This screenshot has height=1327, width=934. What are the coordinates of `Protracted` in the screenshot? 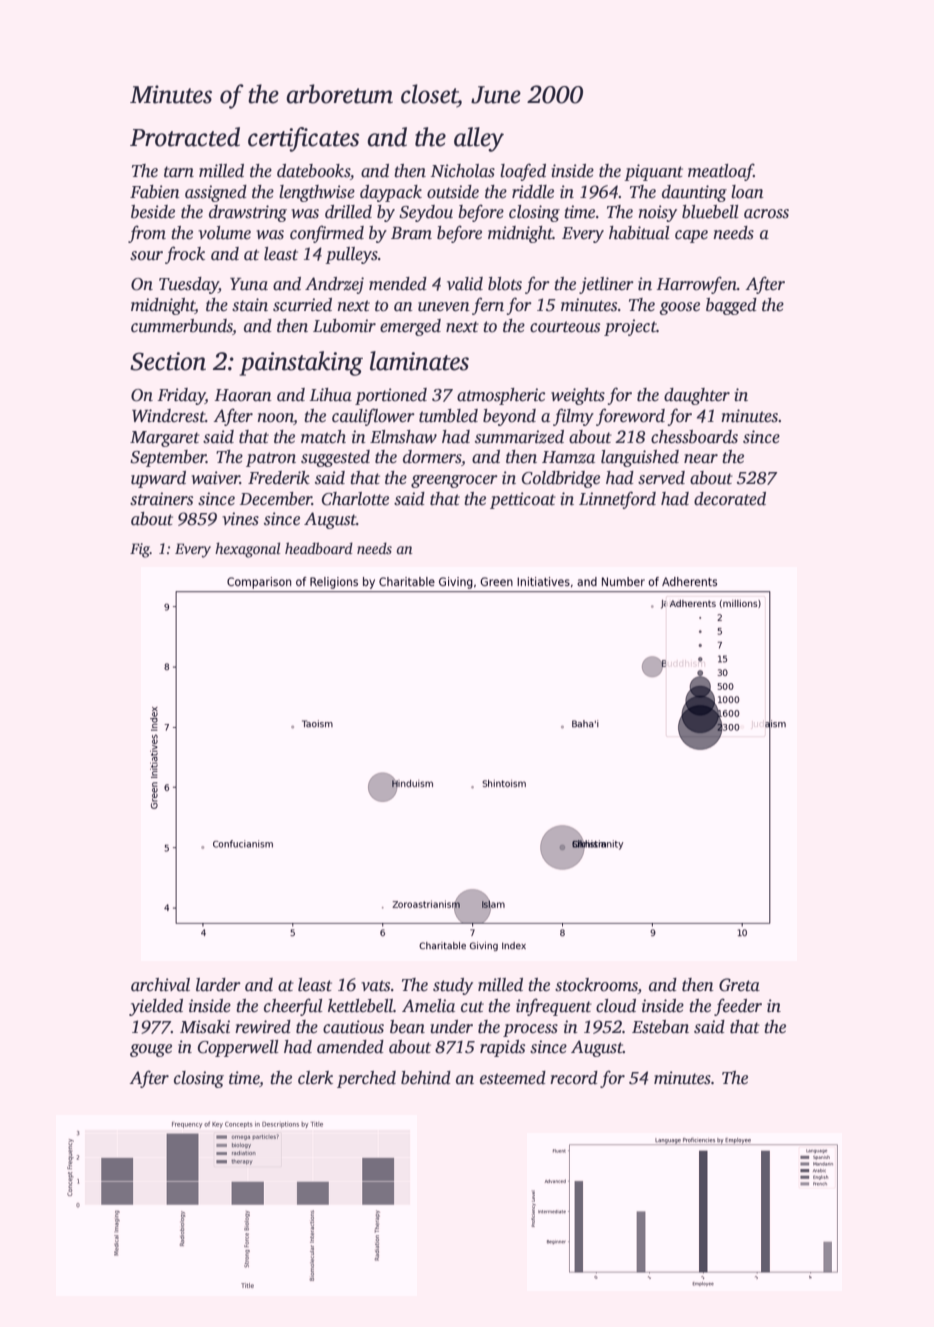 It's located at (185, 137).
